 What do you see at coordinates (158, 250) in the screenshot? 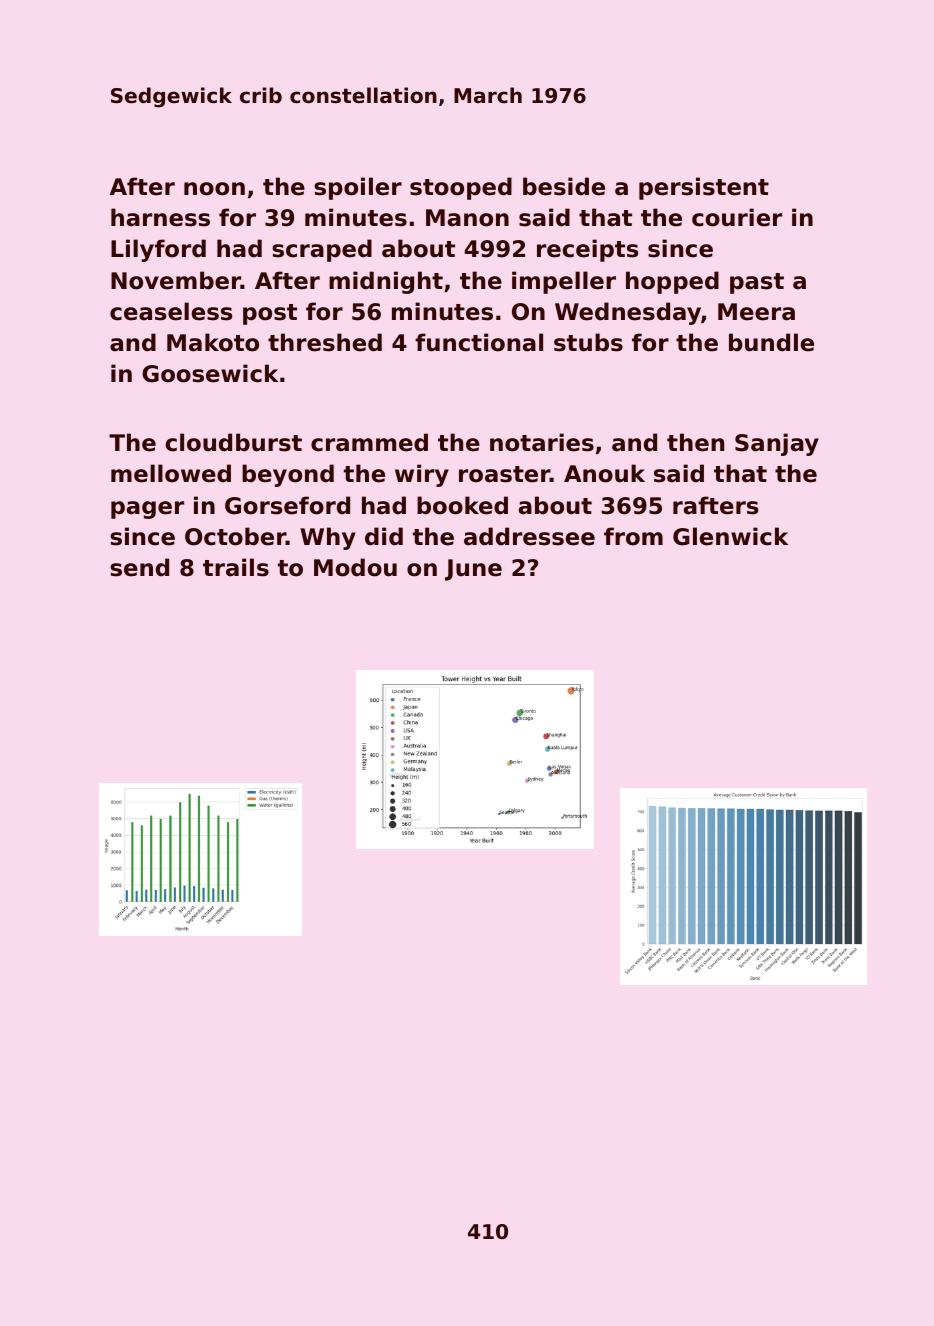
I see `Lilyford` at bounding box center [158, 250].
